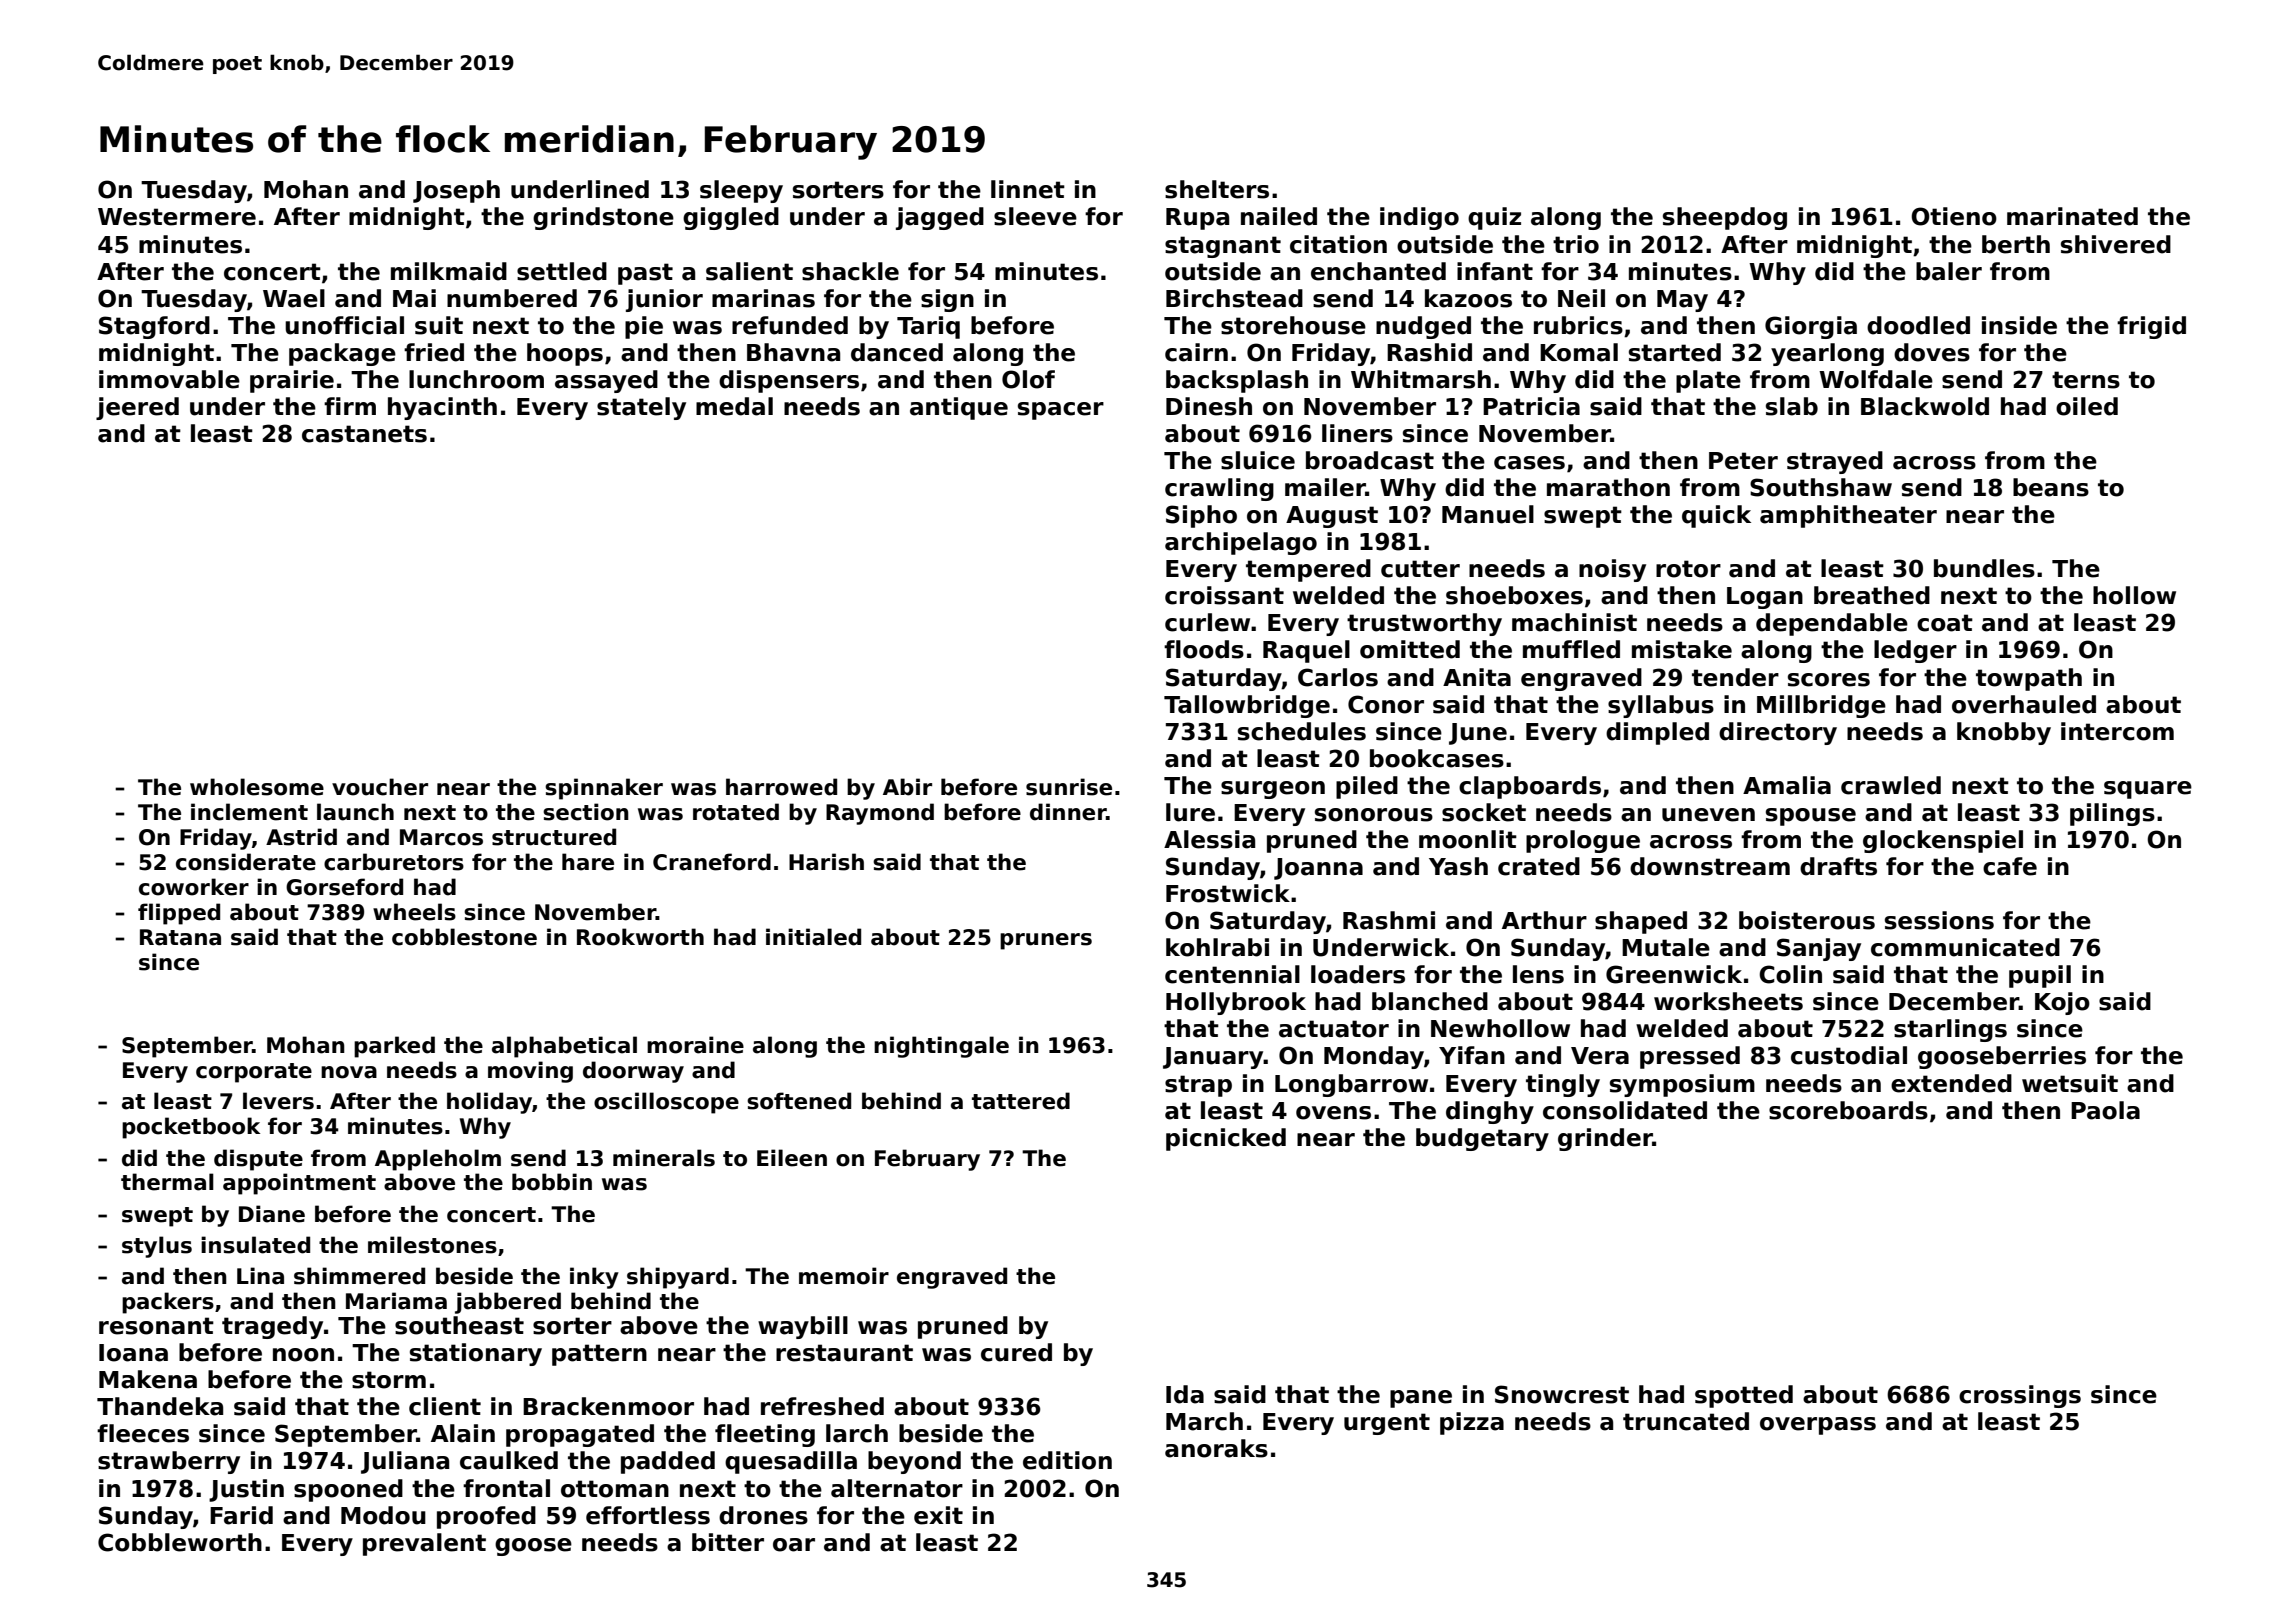 The width and height of the screenshot is (2292, 1620). Describe the element at coordinates (844, 1353) in the screenshot. I see `restaurant` at that location.
